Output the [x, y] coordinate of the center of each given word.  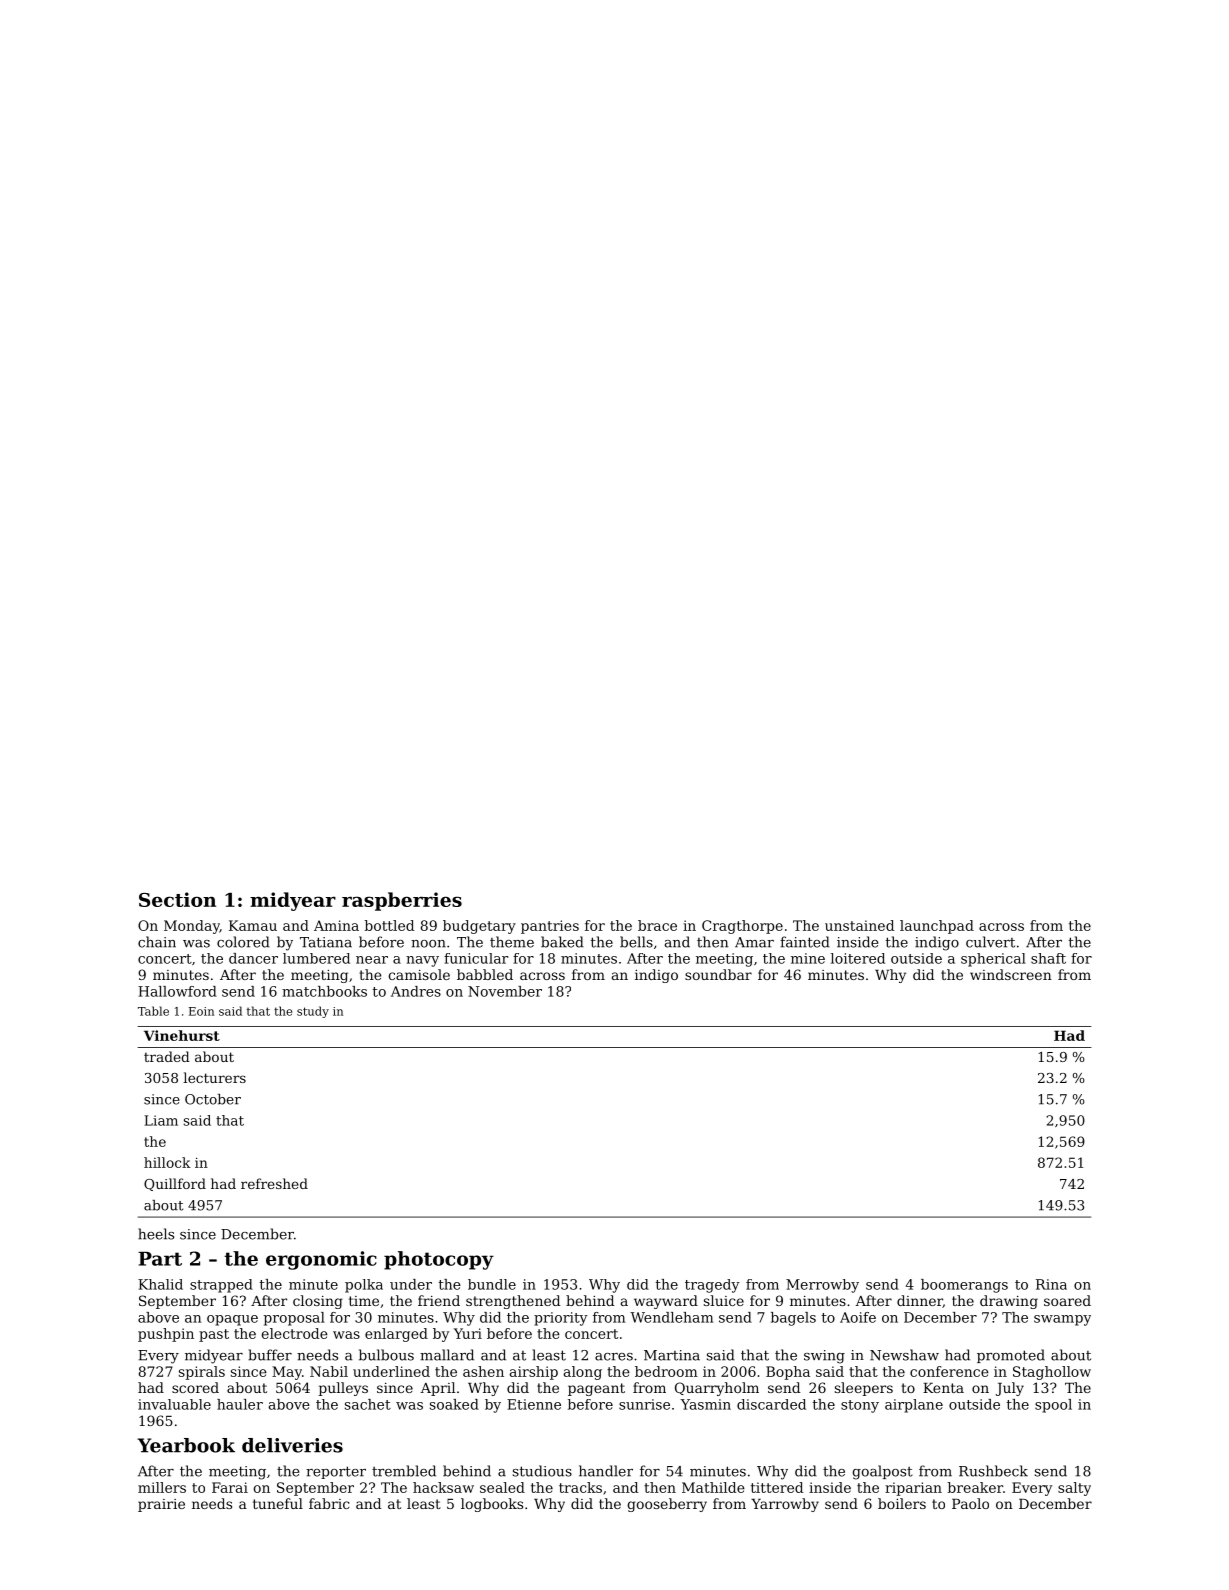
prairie [161, 1505]
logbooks [492, 1505]
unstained [860, 925]
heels [156, 1234]
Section [177, 899]
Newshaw [904, 1355]
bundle [492, 1284]
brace [657, 925]
